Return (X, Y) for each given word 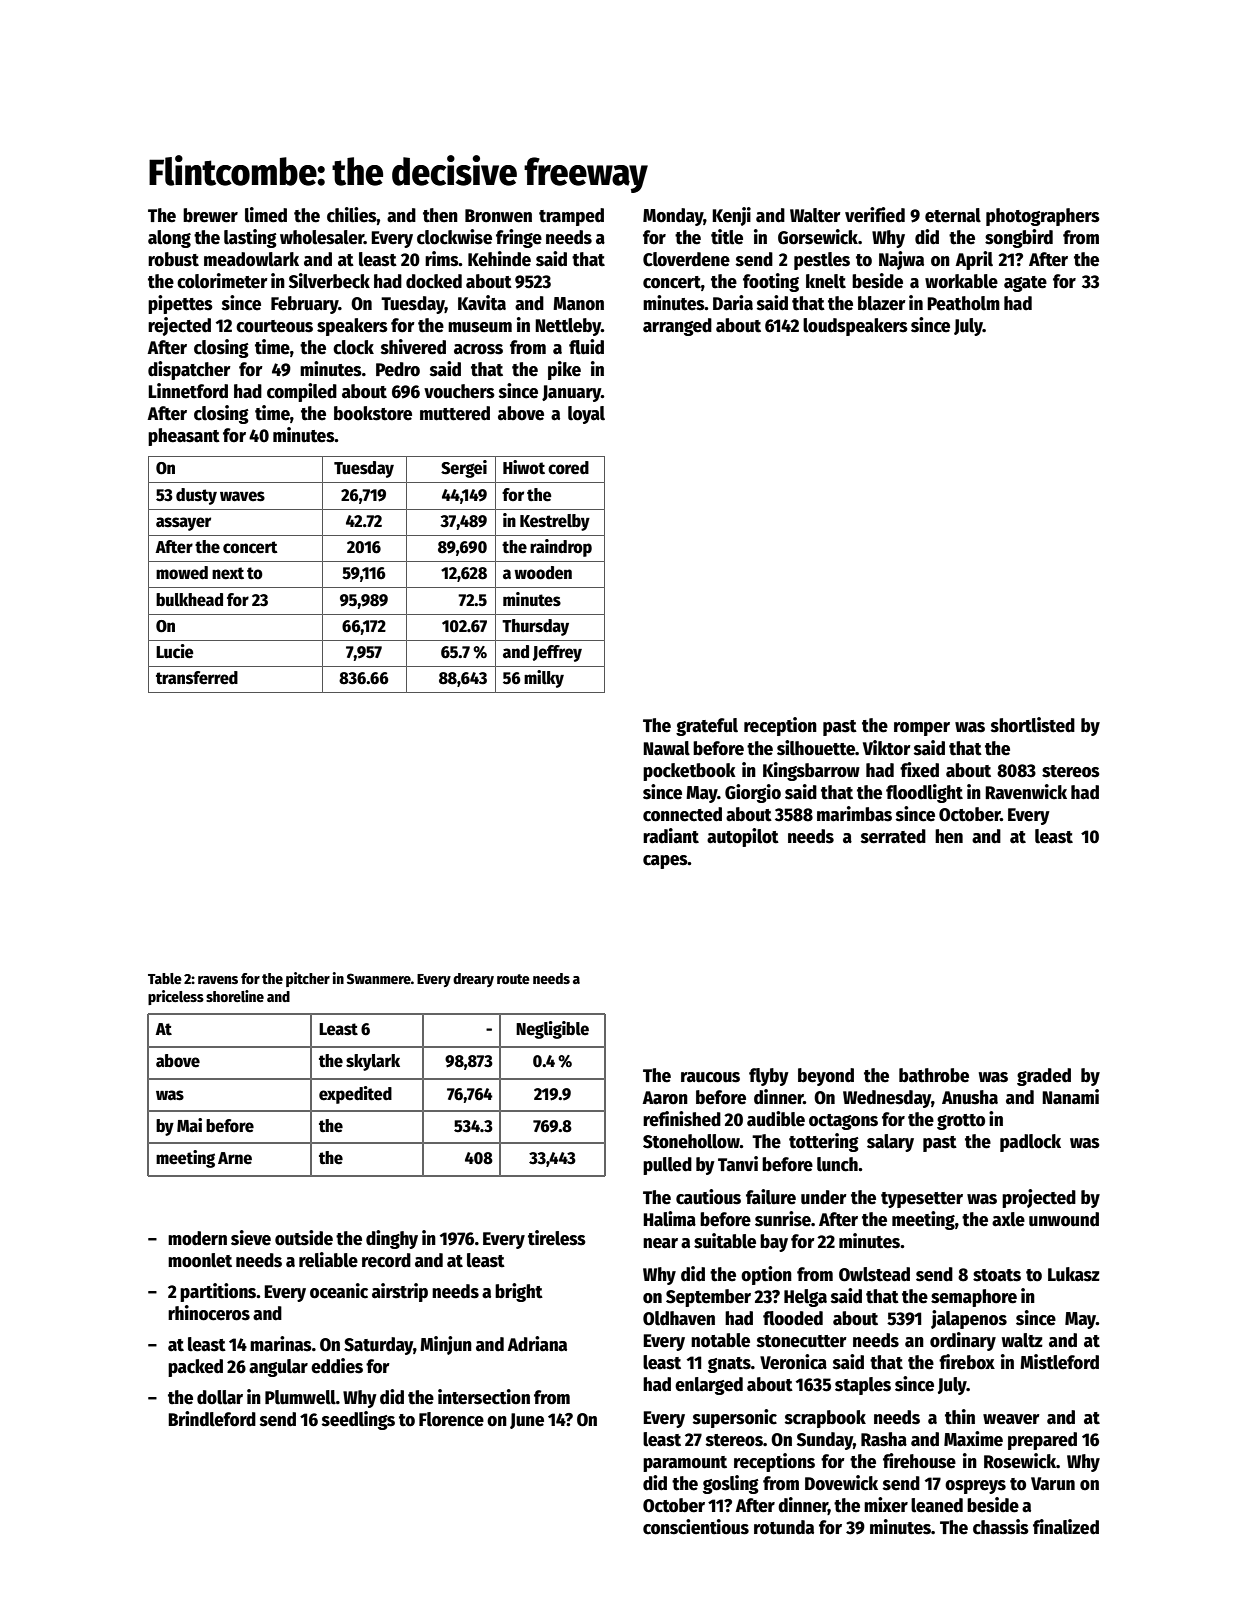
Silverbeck (329, 281)
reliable (328, 1260)
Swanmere (379, 978)
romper (922, 729)
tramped (571, 217)
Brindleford (212, 1419)
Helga (805, 1298)
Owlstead (874, 1274)
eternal (953, 215)
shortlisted (1033, 725)
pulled (667, 1166)
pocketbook (689, 772)
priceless (176, 997)
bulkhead (189, 600)
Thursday (535, 627)
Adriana (537, 1344)
